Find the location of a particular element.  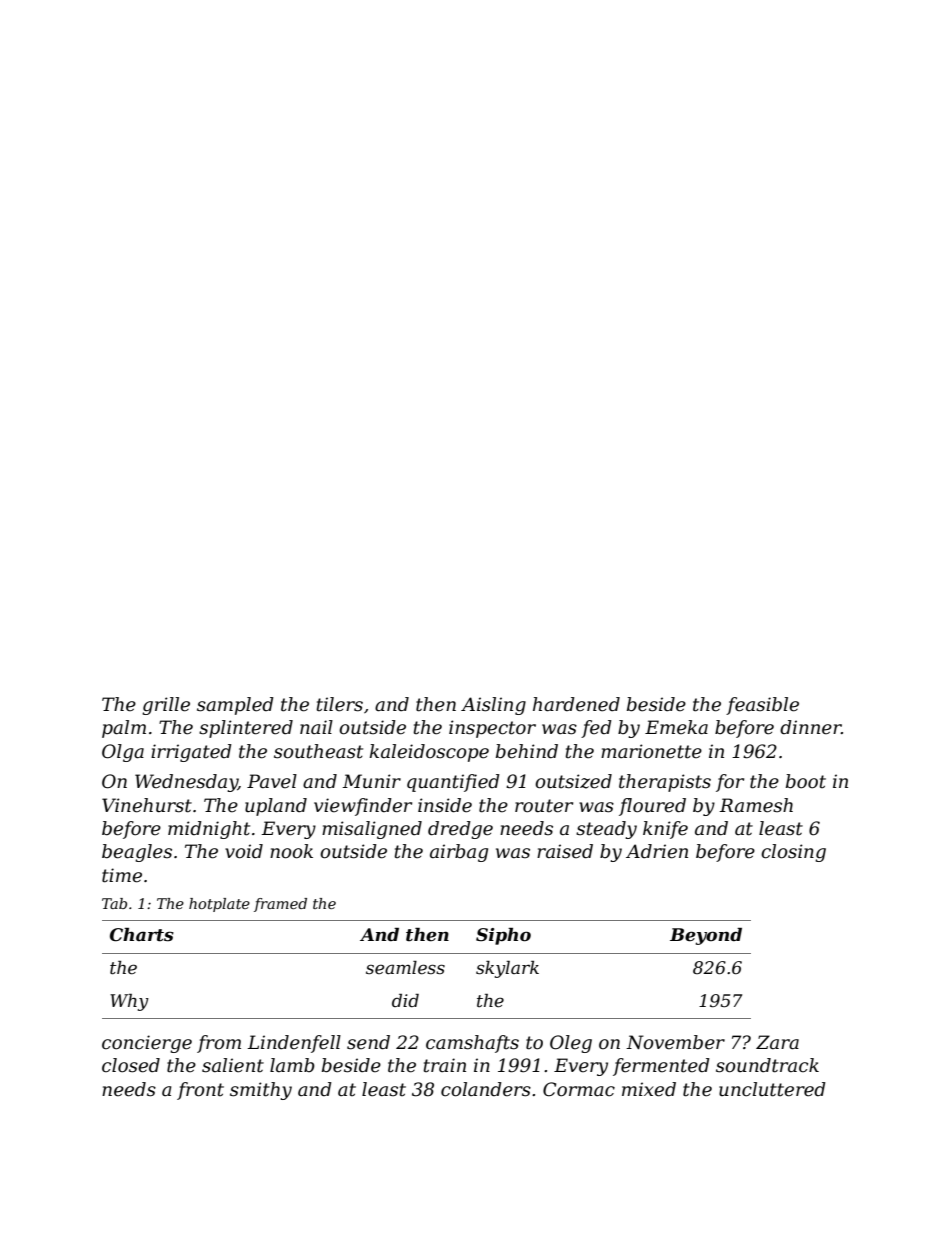

Cormac is located at coordinates (579, 1089).
